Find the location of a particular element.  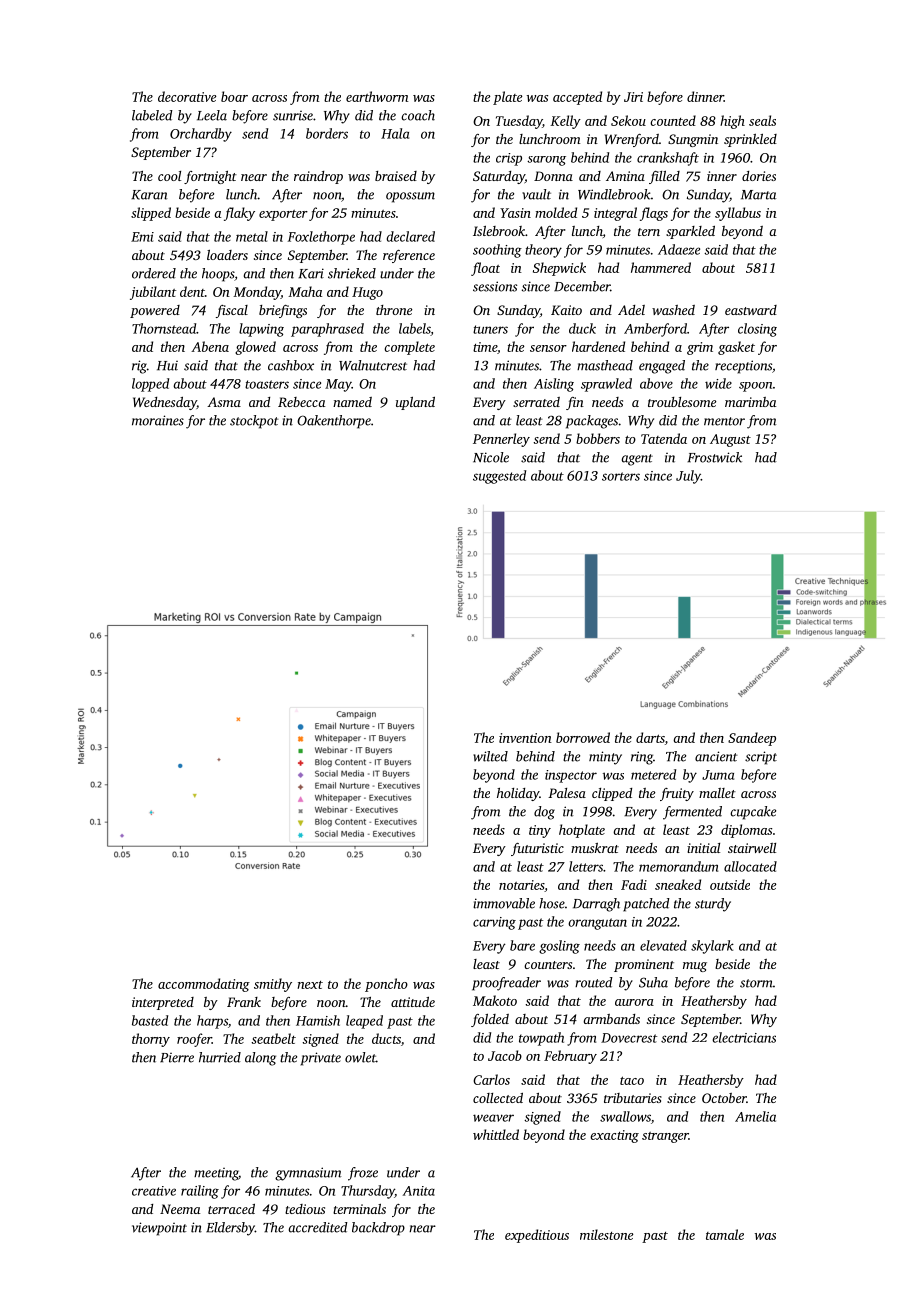

boar is located at coordinates (234, 96).
